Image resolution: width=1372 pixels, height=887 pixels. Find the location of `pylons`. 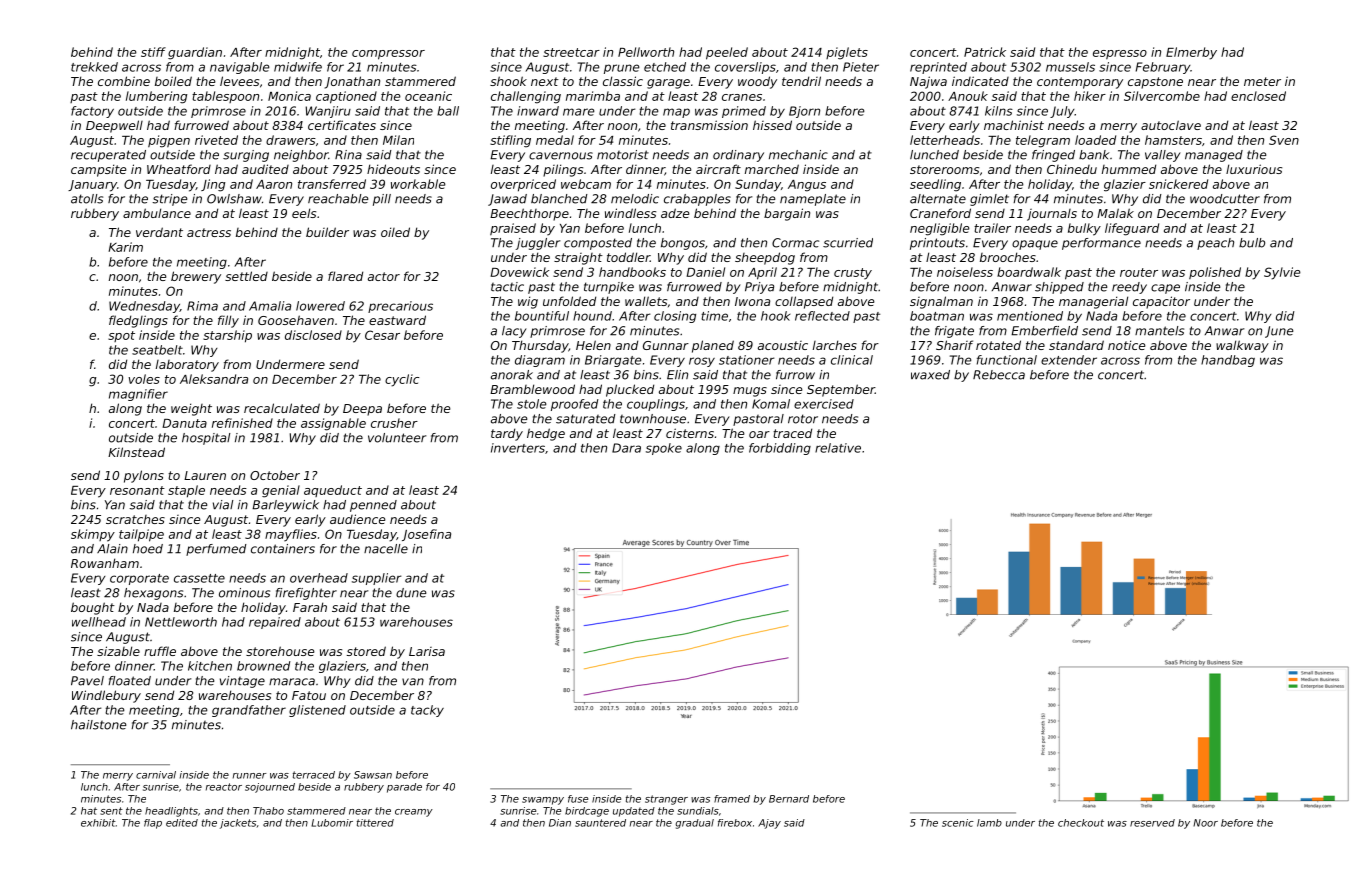

pylons is located at coordinates (144, 476).
